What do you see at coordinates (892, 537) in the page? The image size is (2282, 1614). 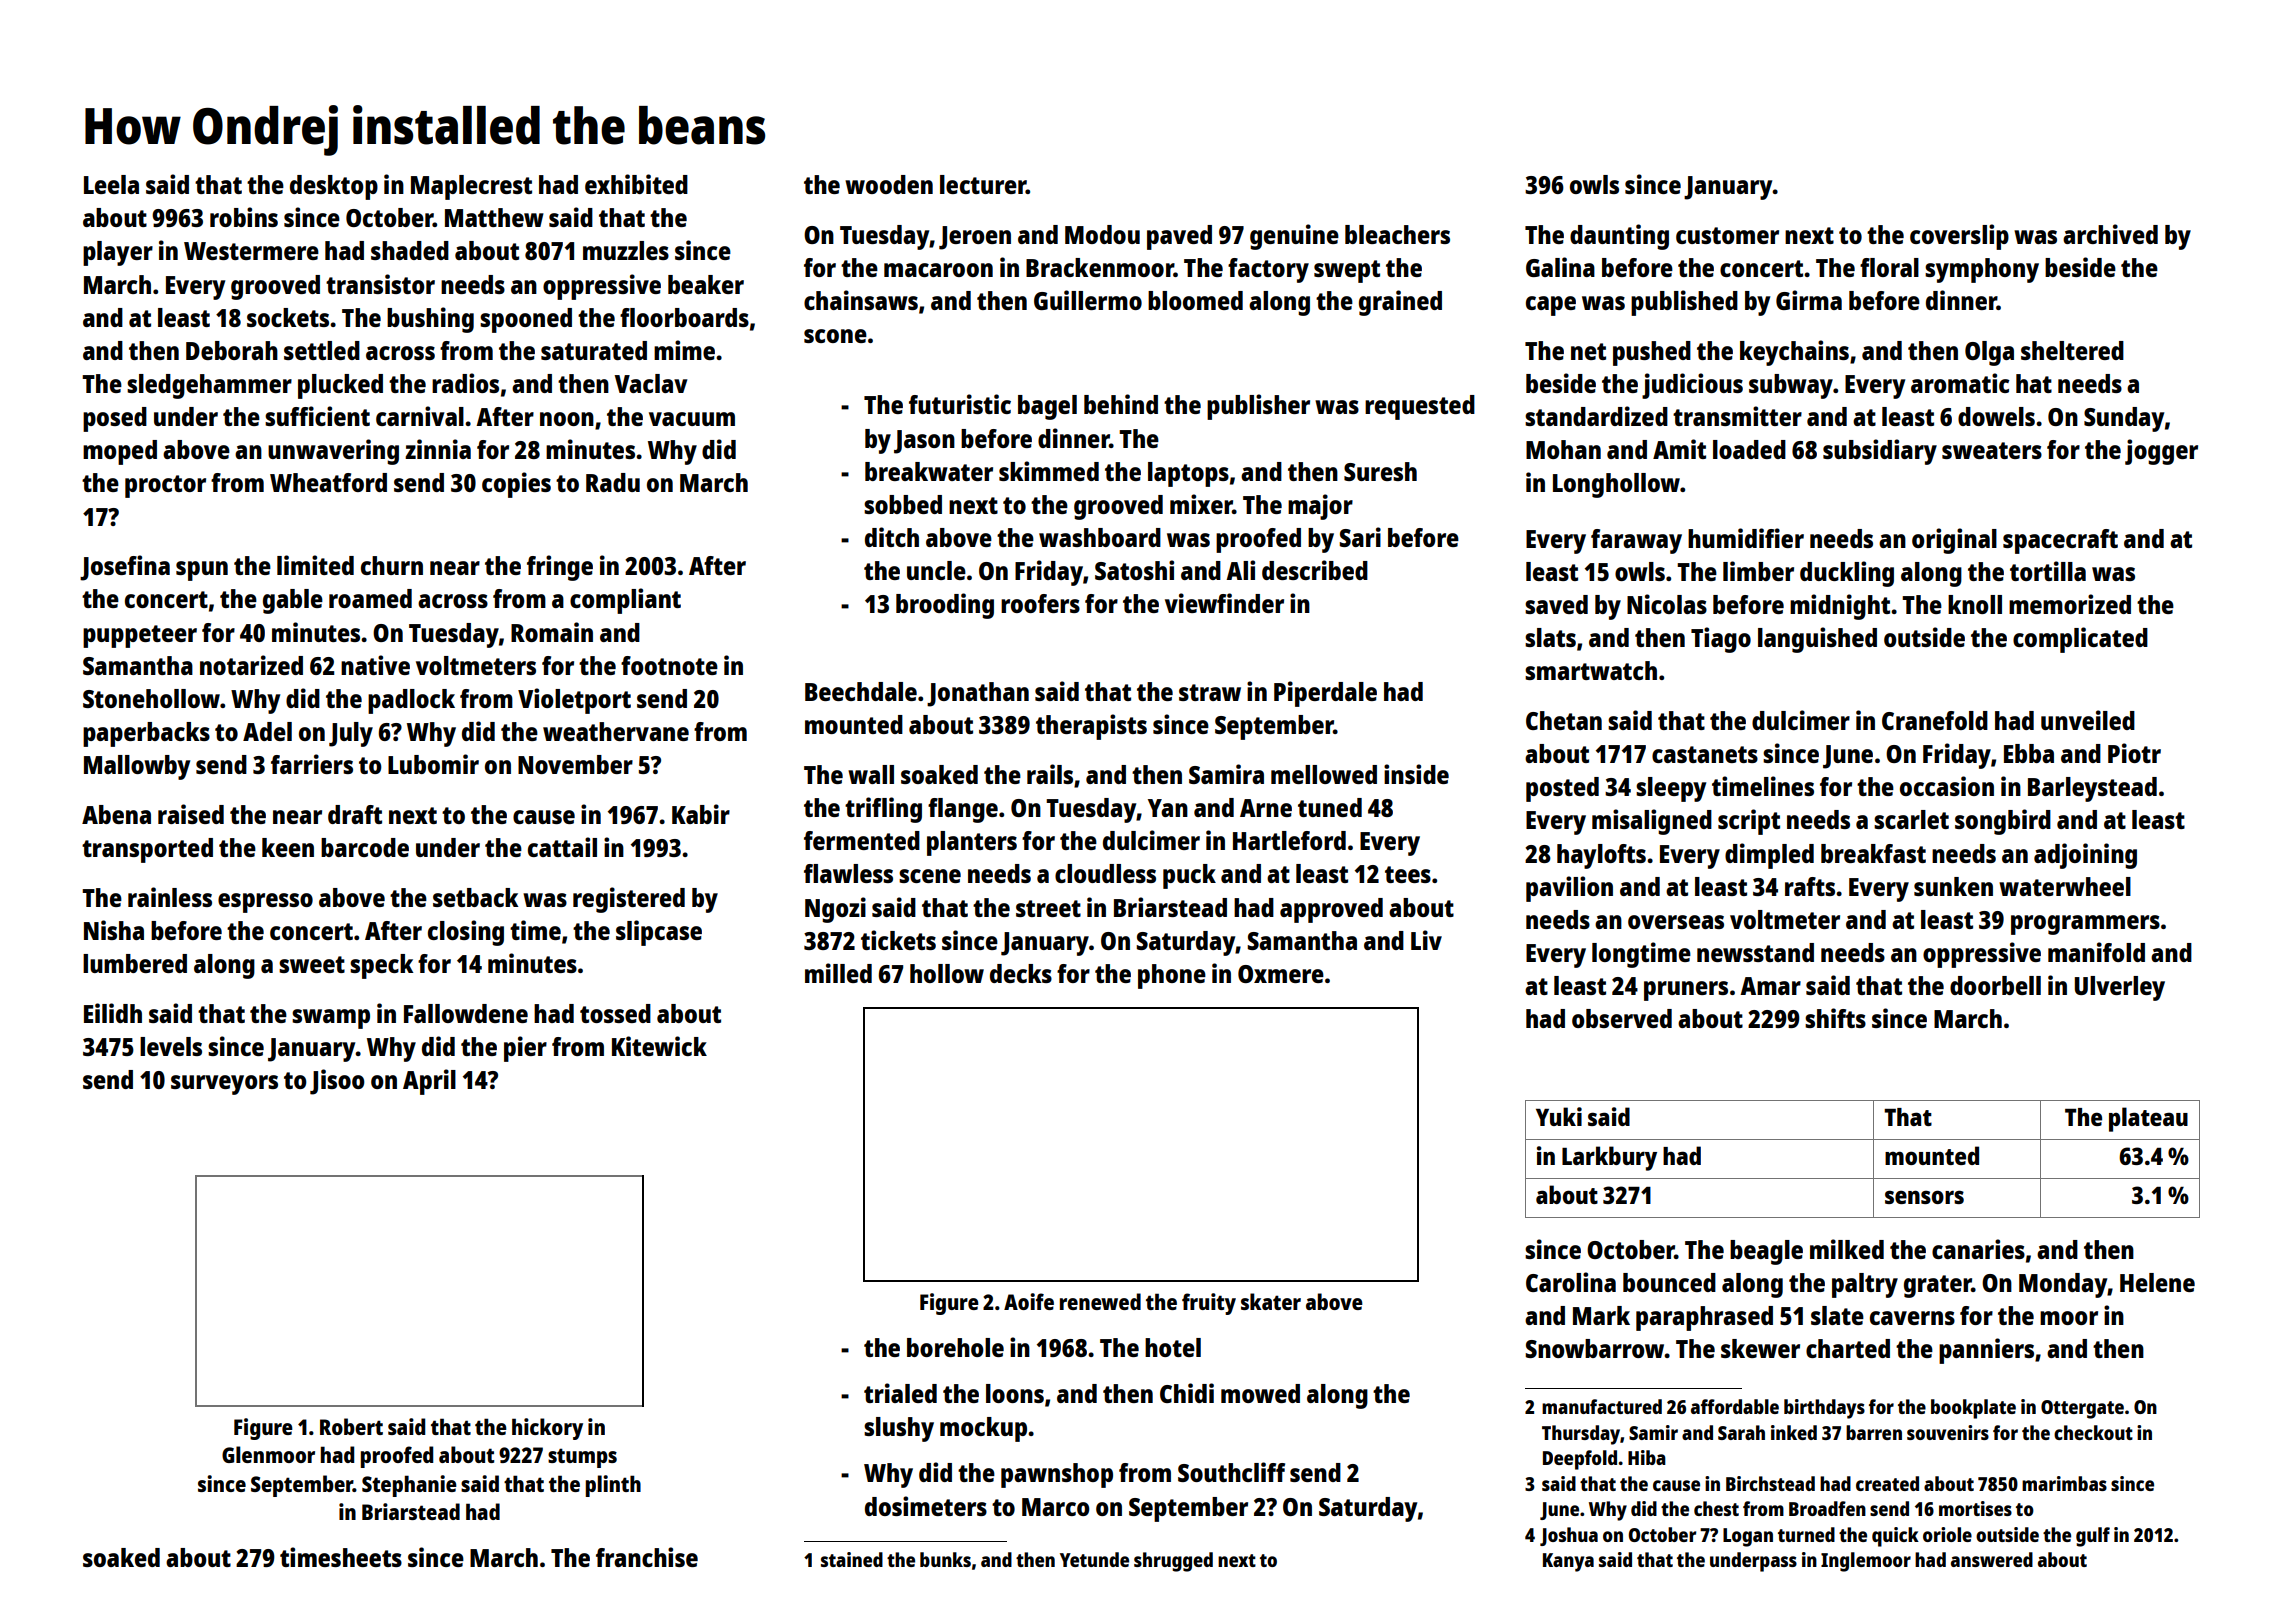 I see `ditch` at bounding box center [892, 537].
